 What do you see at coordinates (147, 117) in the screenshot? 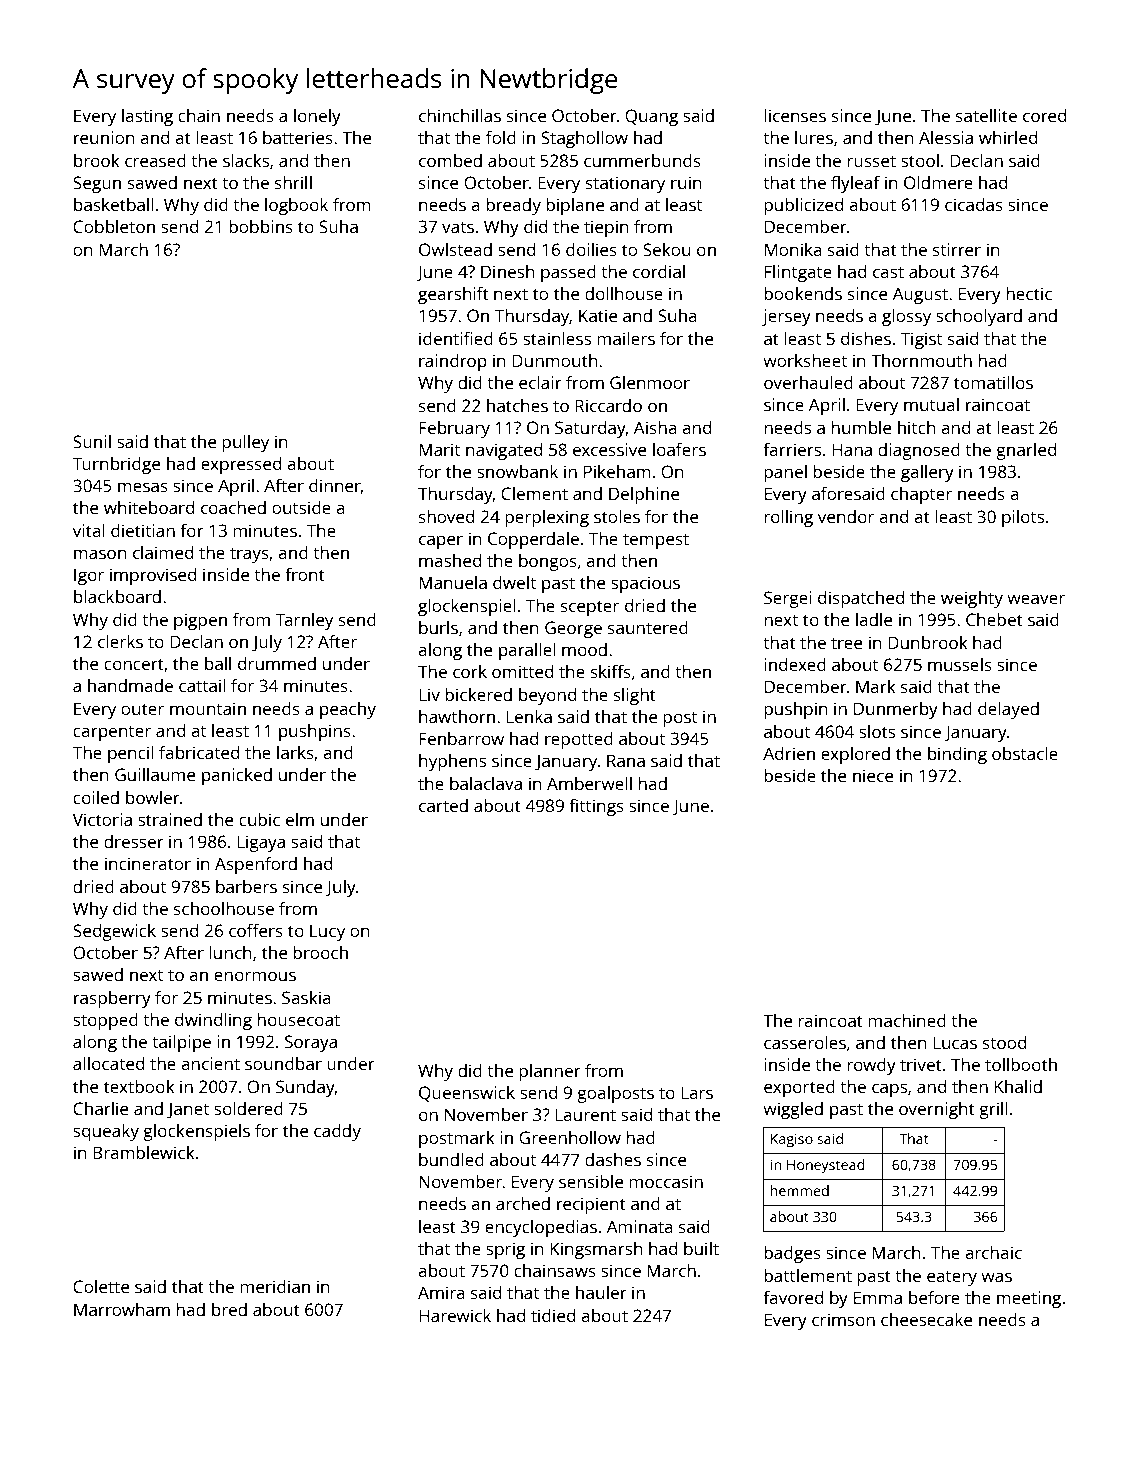
I see `lasting` at bounding box center [147, 117].
